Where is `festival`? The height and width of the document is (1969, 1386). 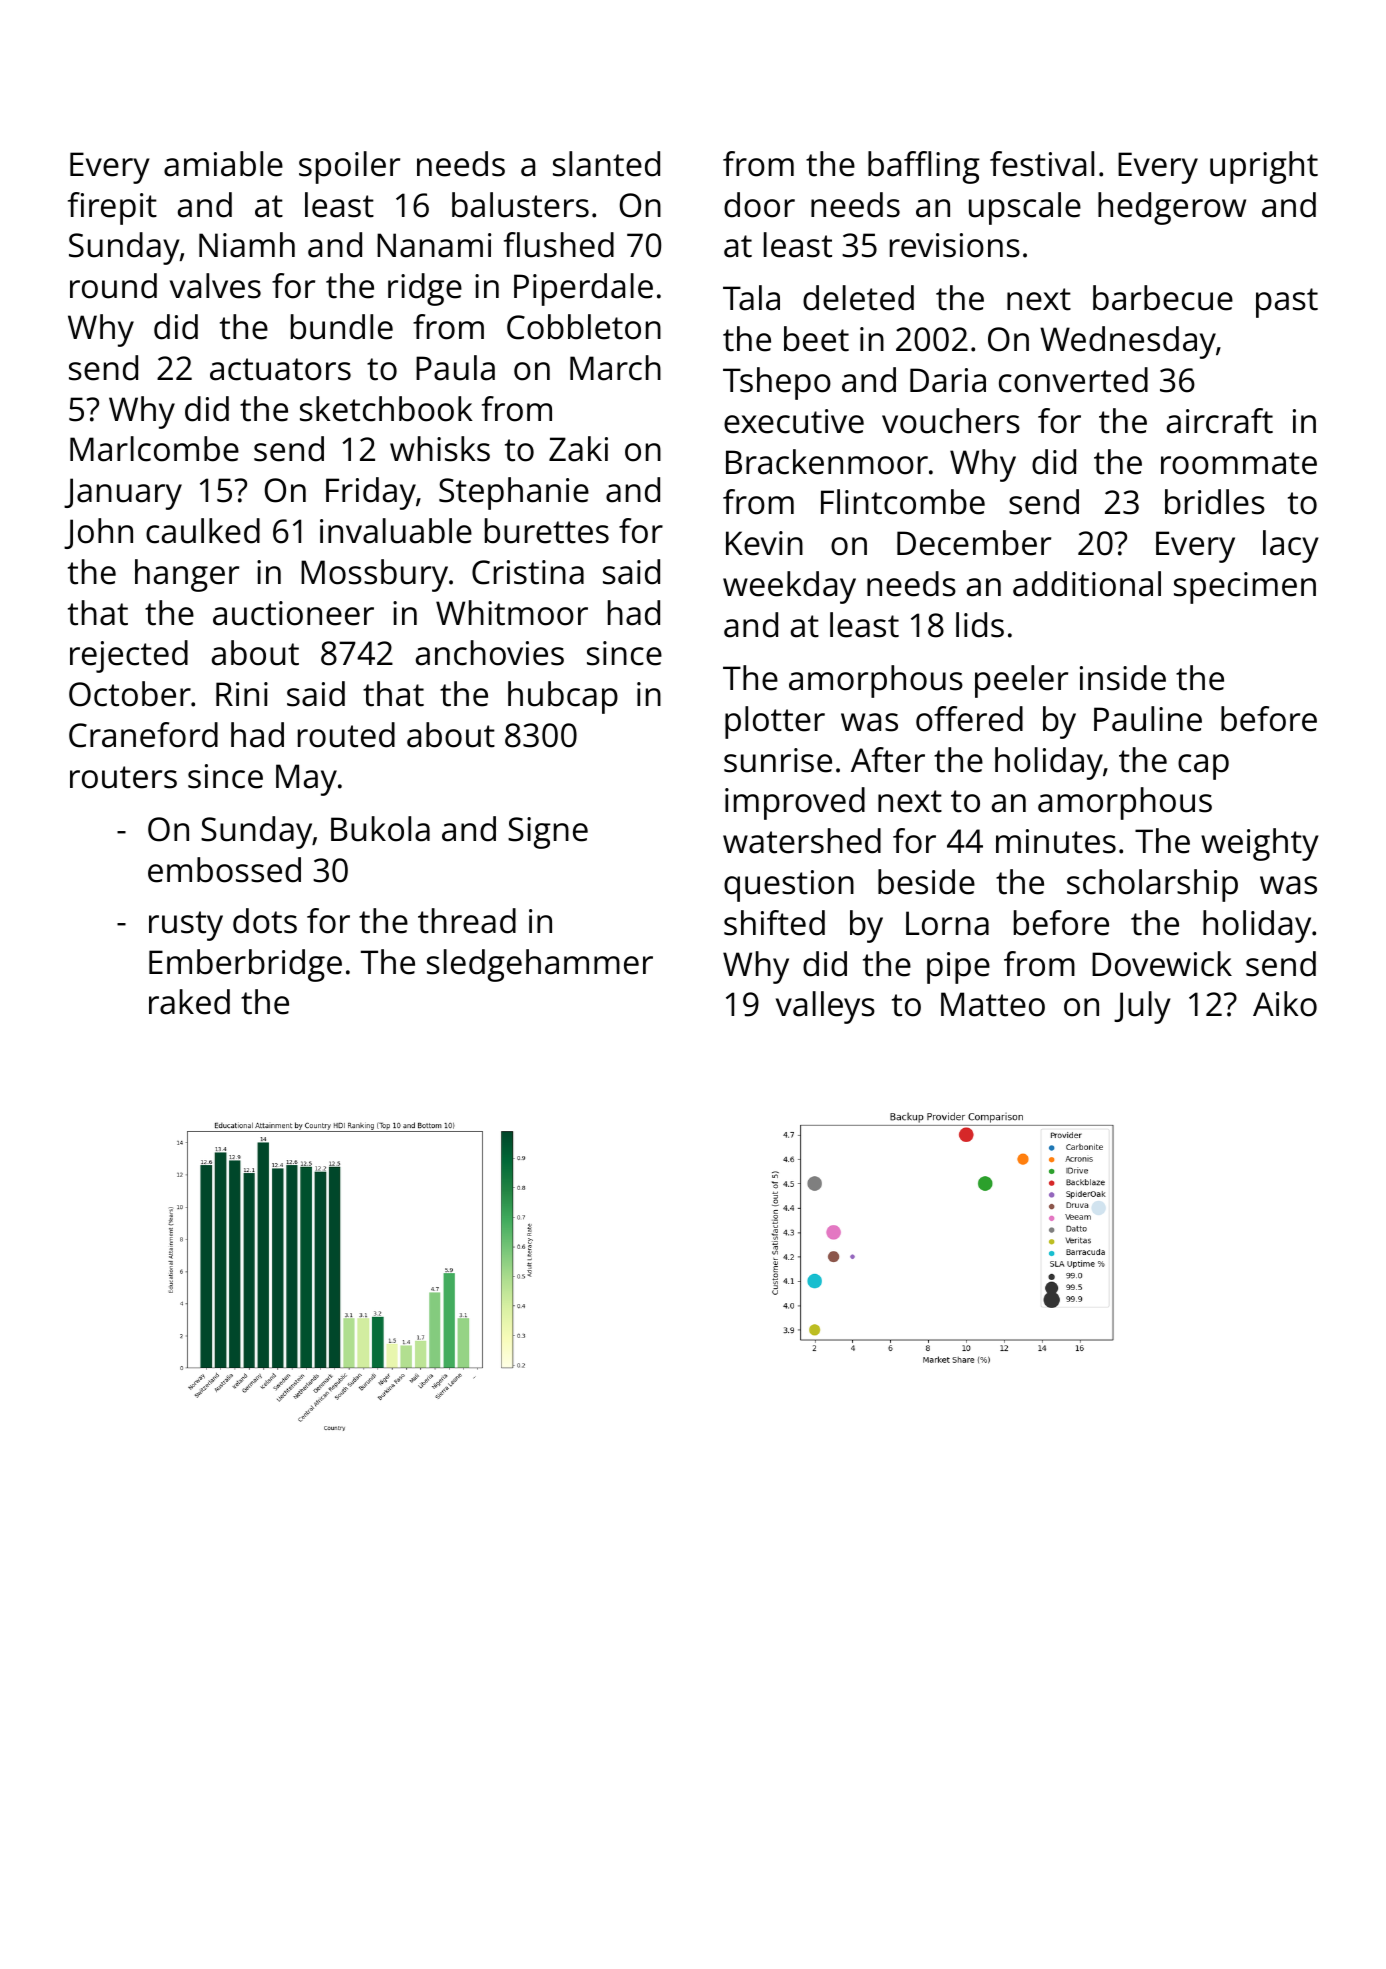
festival is located at coordinates (1042, 164).
